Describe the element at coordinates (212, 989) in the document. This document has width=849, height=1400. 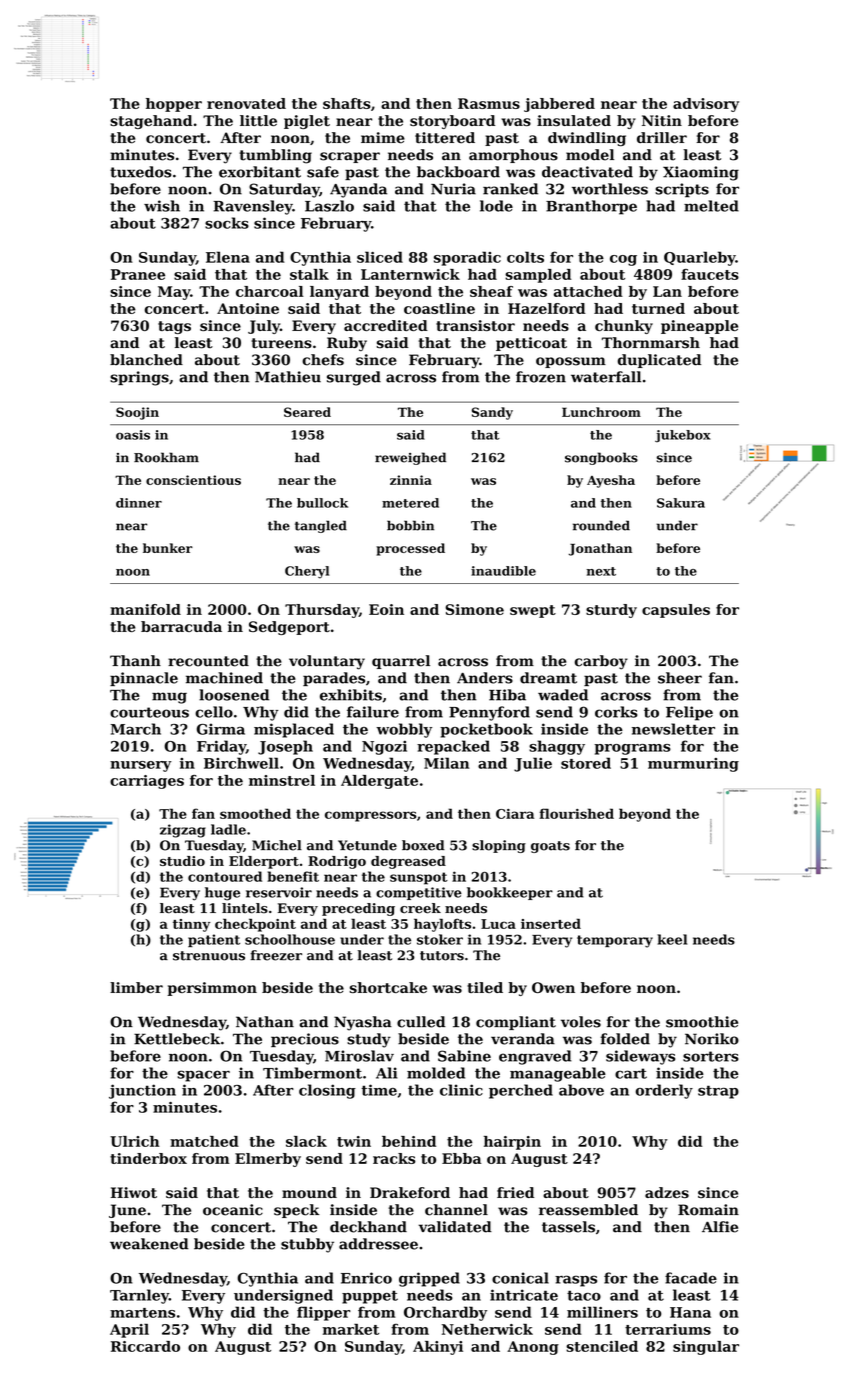
I see `persimmon` at that location.
